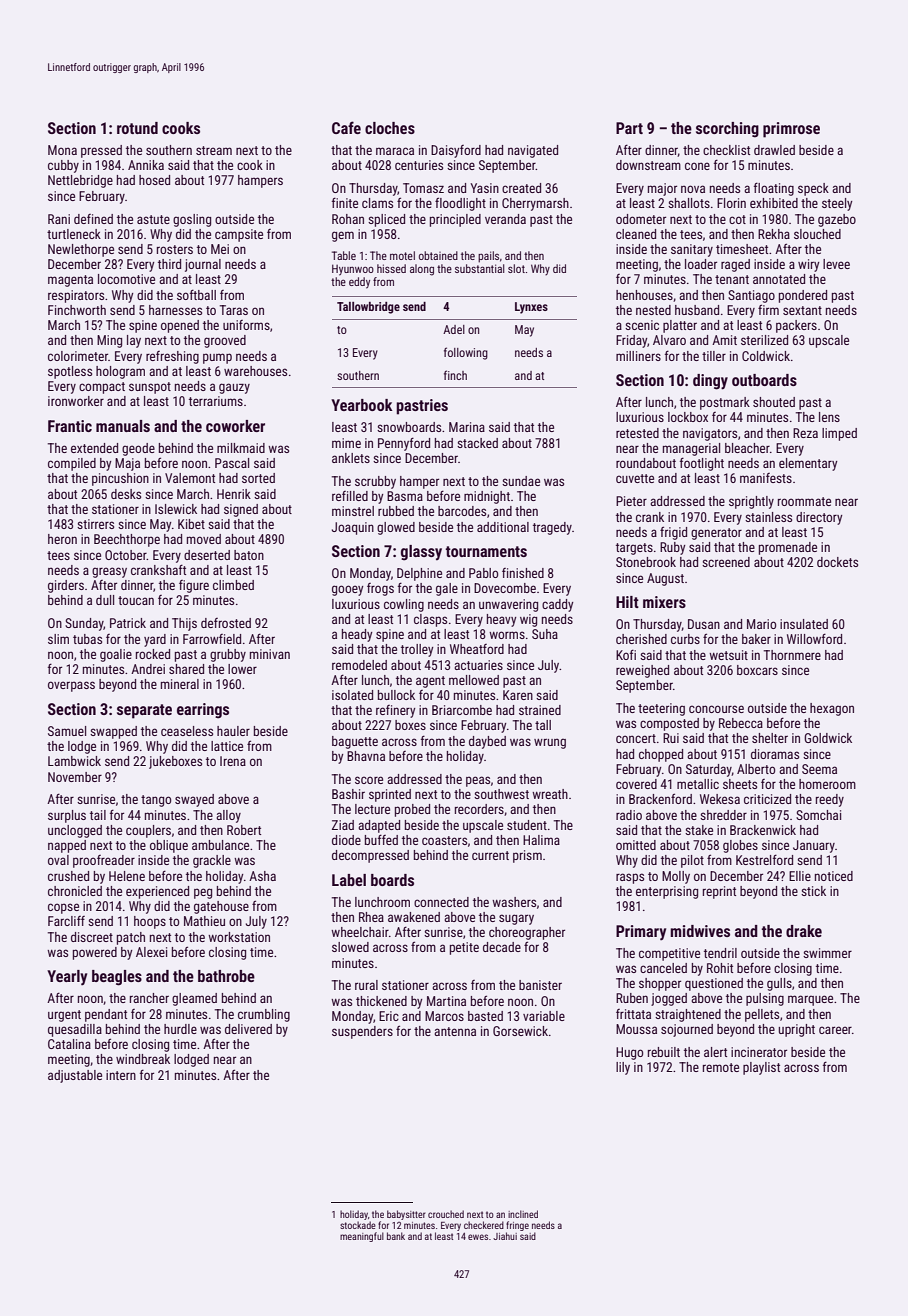 Image resolution: width=908 pixels, height=1316 pixels. I want to click on Part, so click(629, 128).
